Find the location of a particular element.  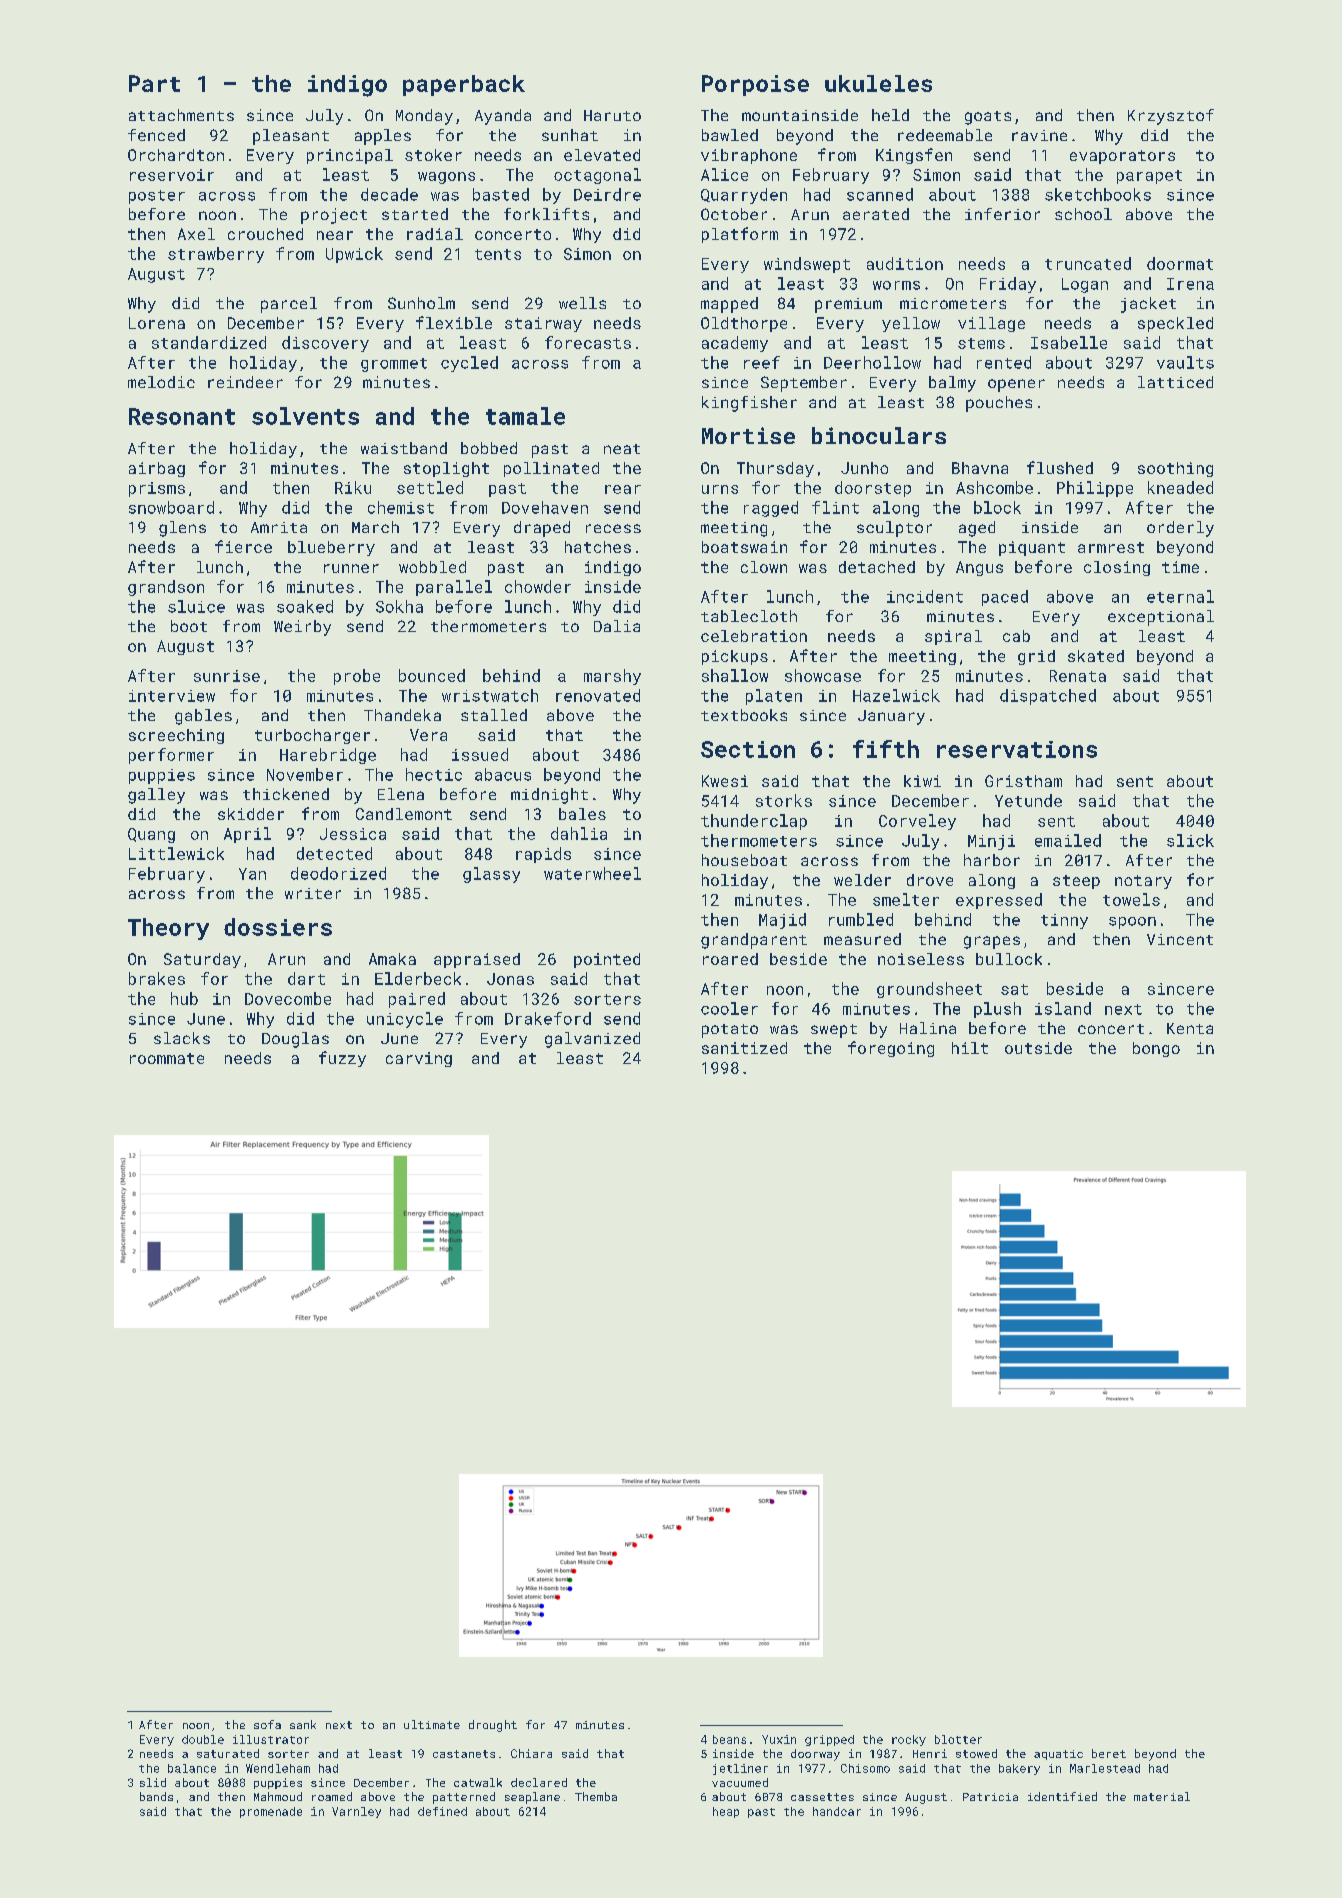

snowboard is located at coordinates (171, 507).
